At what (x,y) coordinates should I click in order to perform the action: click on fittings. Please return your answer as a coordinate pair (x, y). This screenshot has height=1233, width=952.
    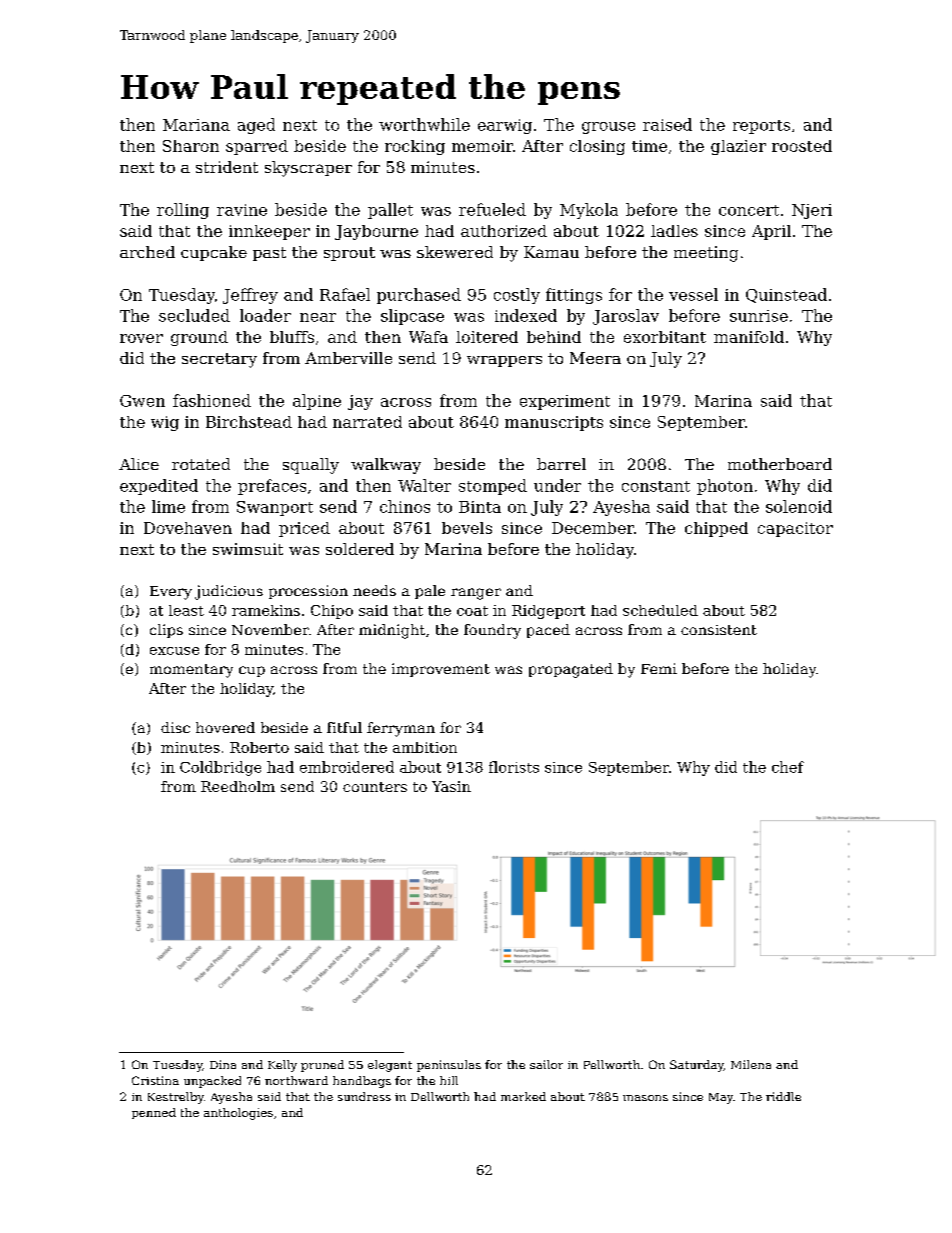
    Looking at the image, I should click on (574, 296).
